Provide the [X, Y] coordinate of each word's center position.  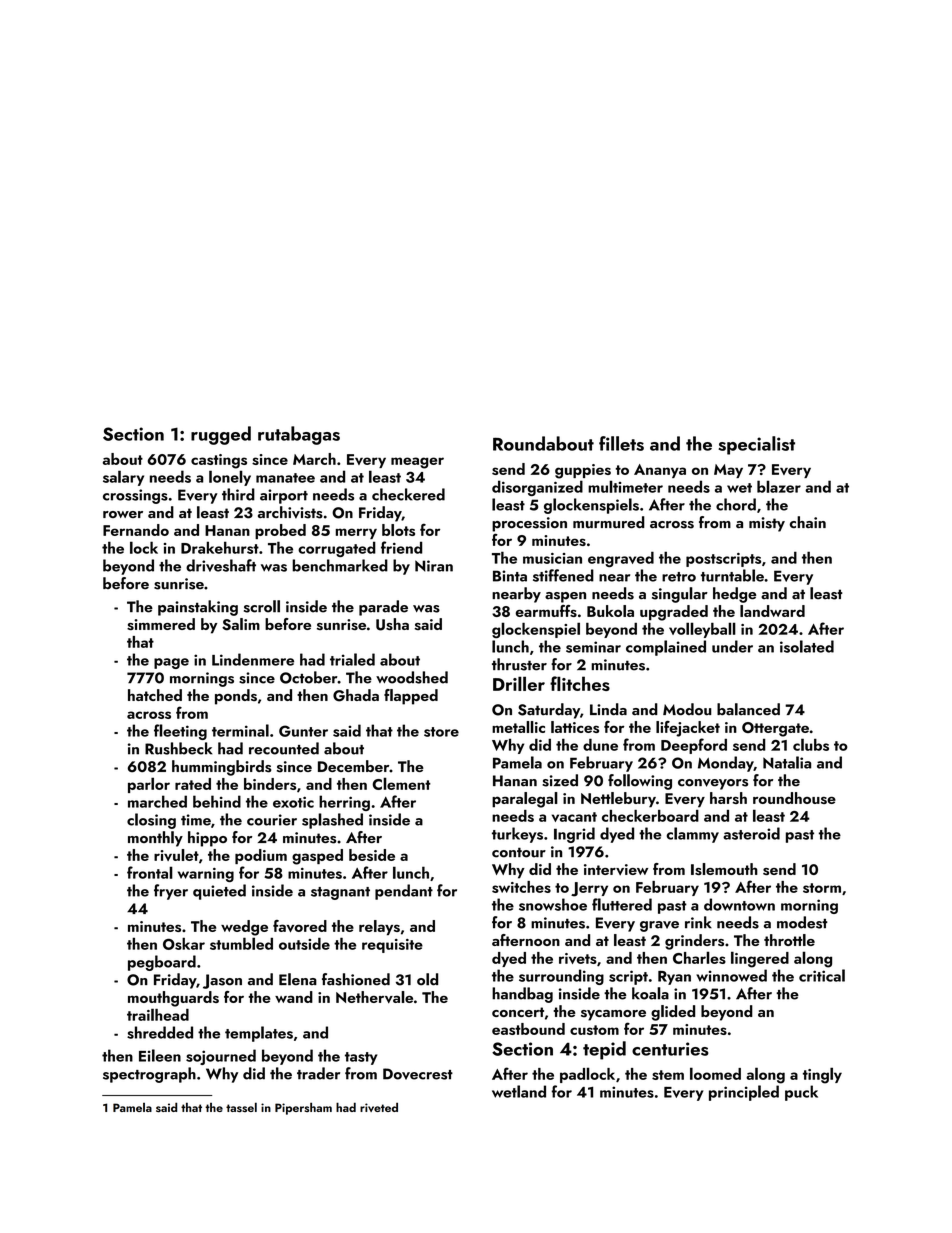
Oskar [184, 943]
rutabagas [299, 435]
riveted [379, 1107]
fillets [621, 443]
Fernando [136, 530]
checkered [408, 494]
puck [801, 1093]
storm [822, 888]
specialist [756, 445]
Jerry [589, 889]
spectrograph [149, 1075]
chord [736, 504]
